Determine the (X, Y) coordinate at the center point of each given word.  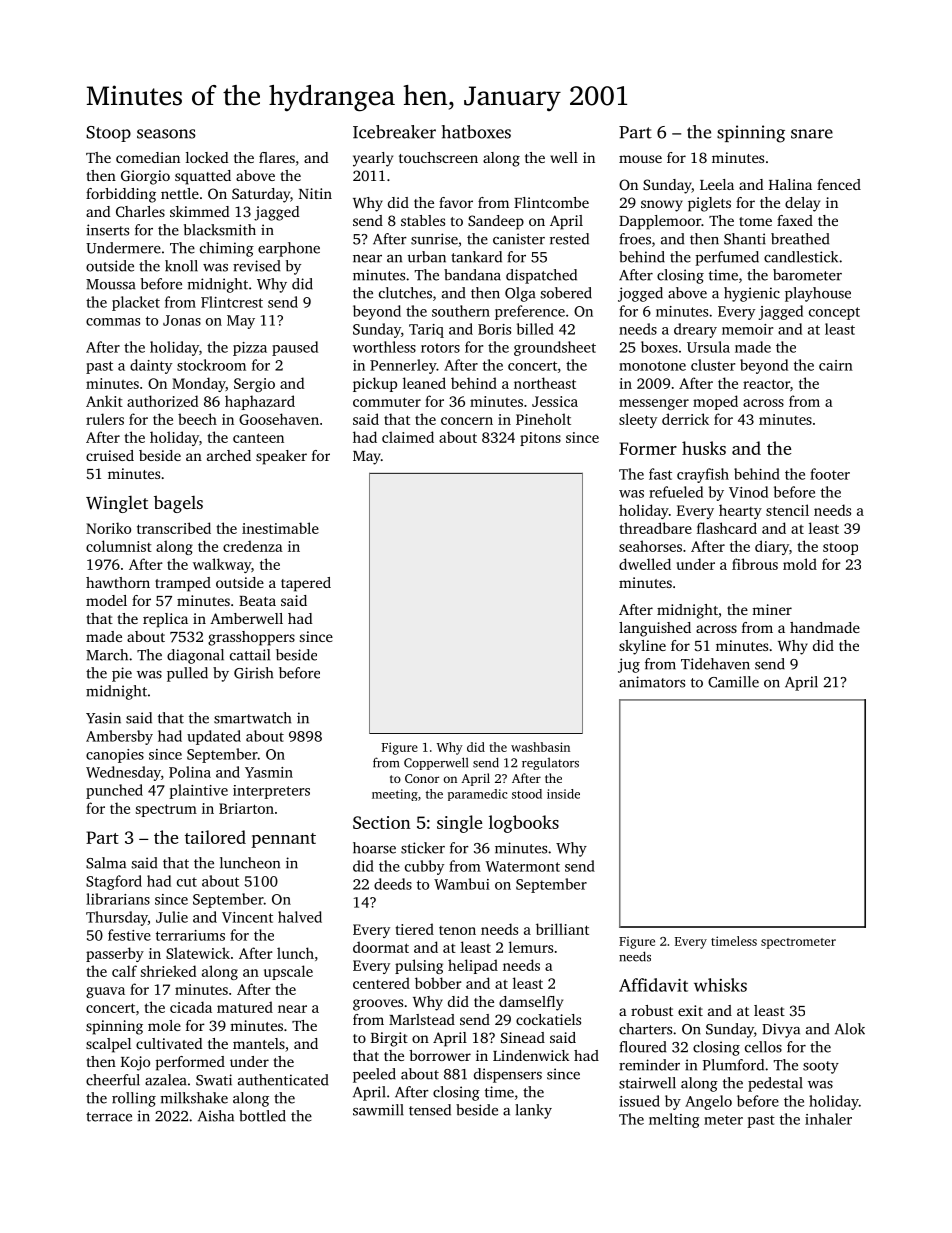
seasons (166, 134)
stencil (787, 510)
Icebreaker (394, 132)
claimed (408, 437)
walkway (222, 565)
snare (812, 134)
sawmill (378, 1110)
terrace (109, 1117)
